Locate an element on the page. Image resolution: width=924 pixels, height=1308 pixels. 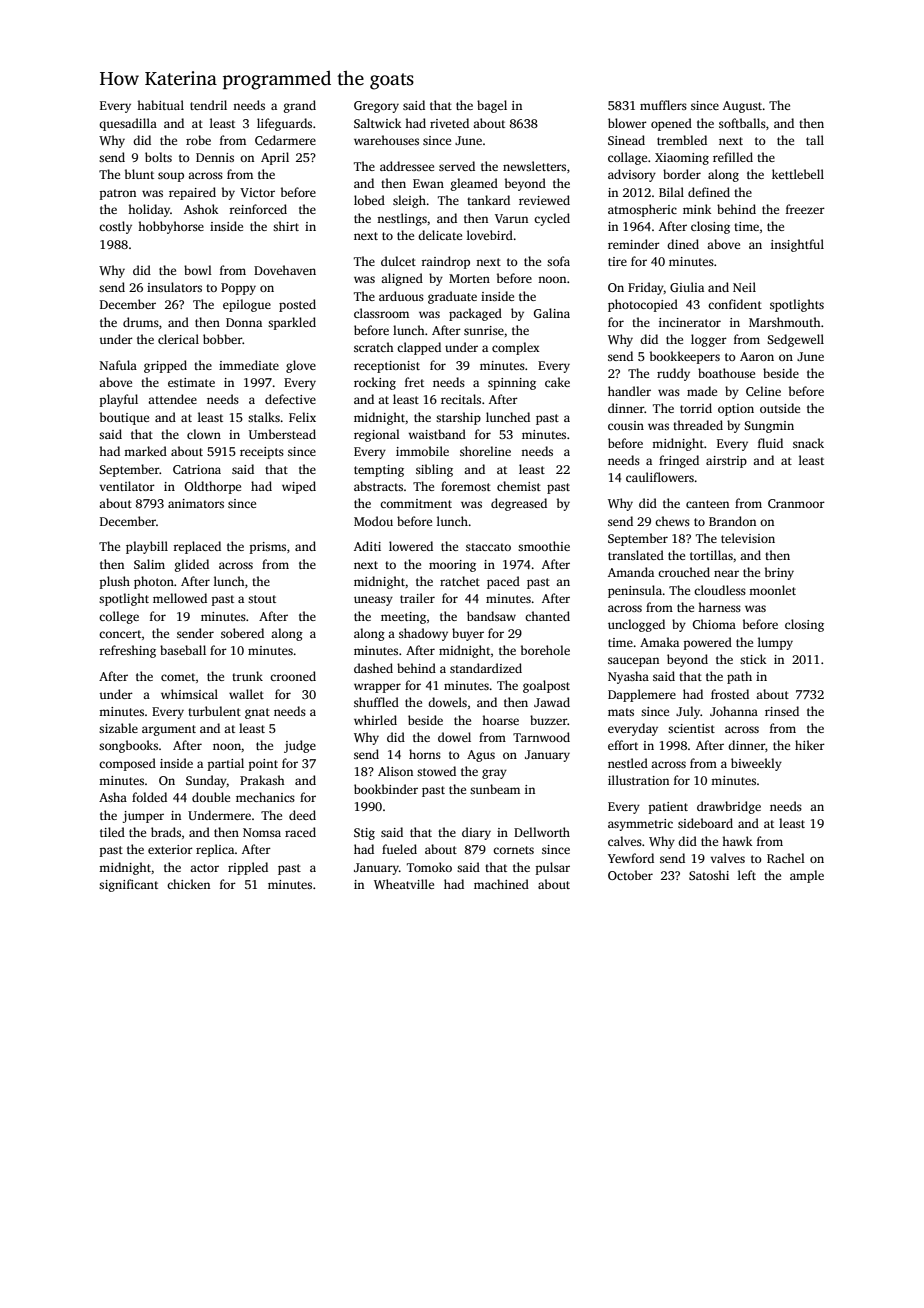
mechanics is located at coordinates (265, 797).
